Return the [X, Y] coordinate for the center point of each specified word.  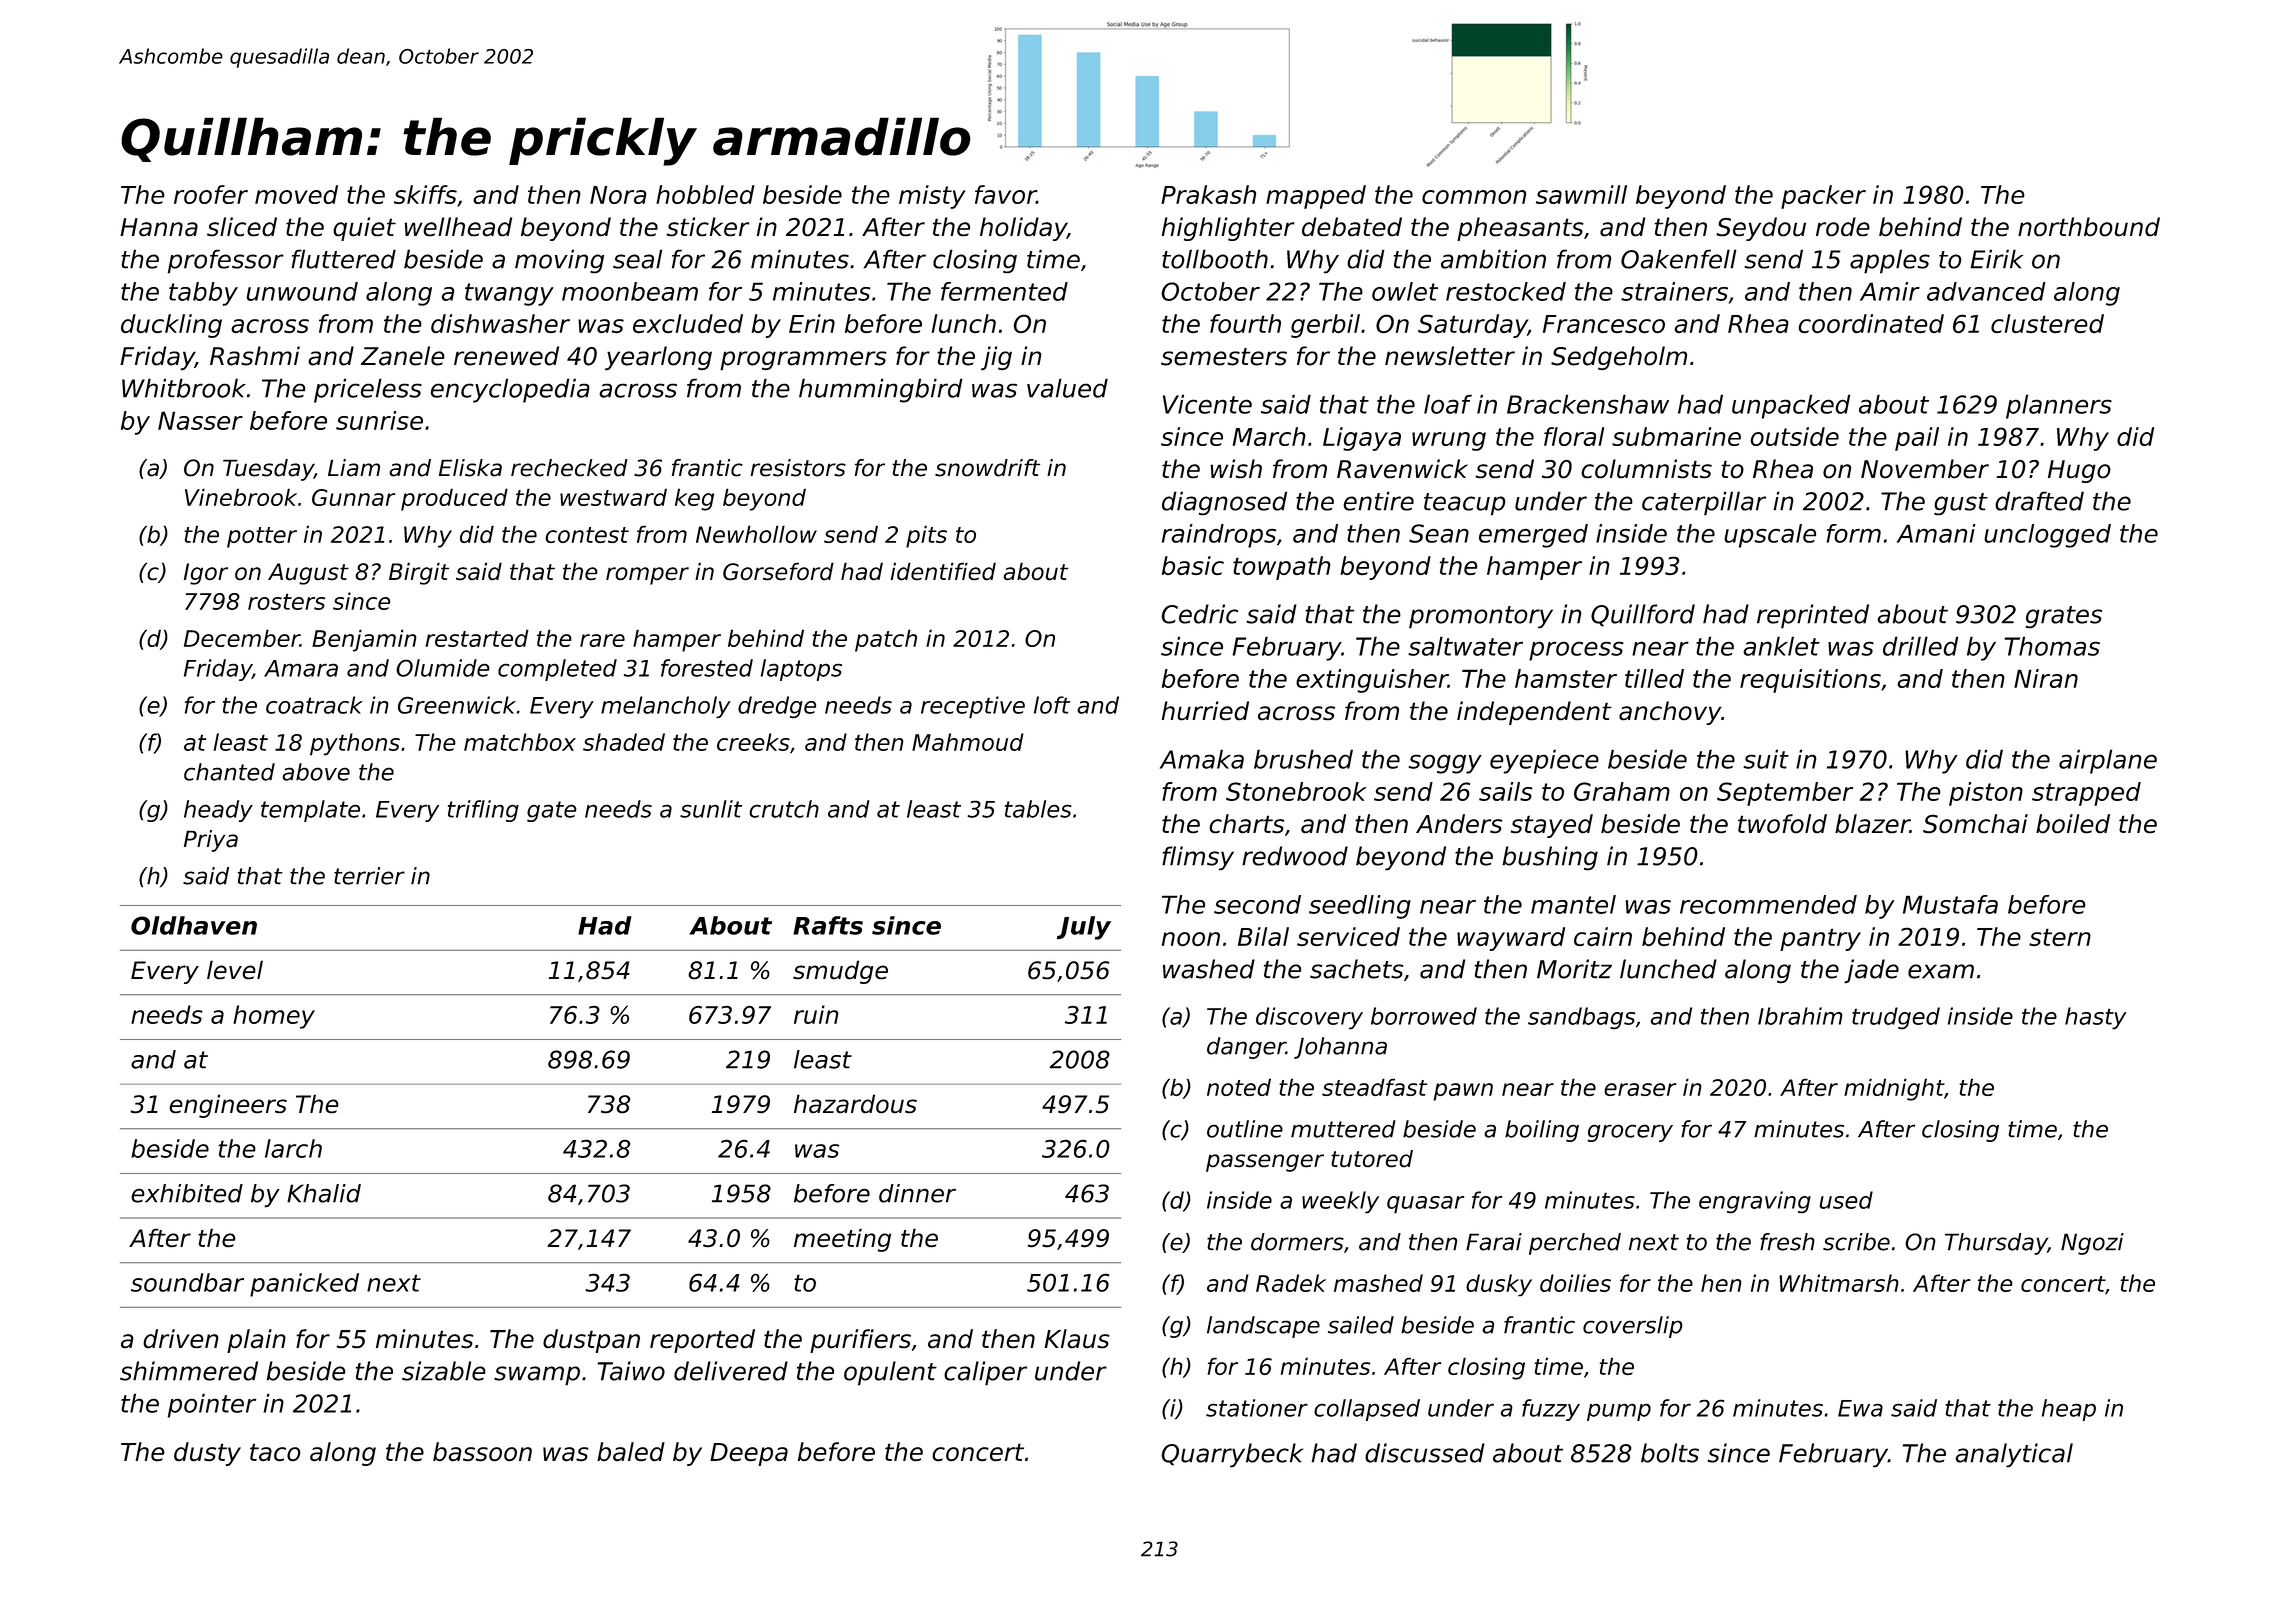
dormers [1297, 1242]
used [1846, 1200]
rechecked [569, 468]
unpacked [1791, 406]
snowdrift [987, 468]
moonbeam [630, 291]
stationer [1257, 1408]
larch [293, 1148]
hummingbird [881, 390]
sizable [444, 1371]
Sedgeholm [1619, 358]
